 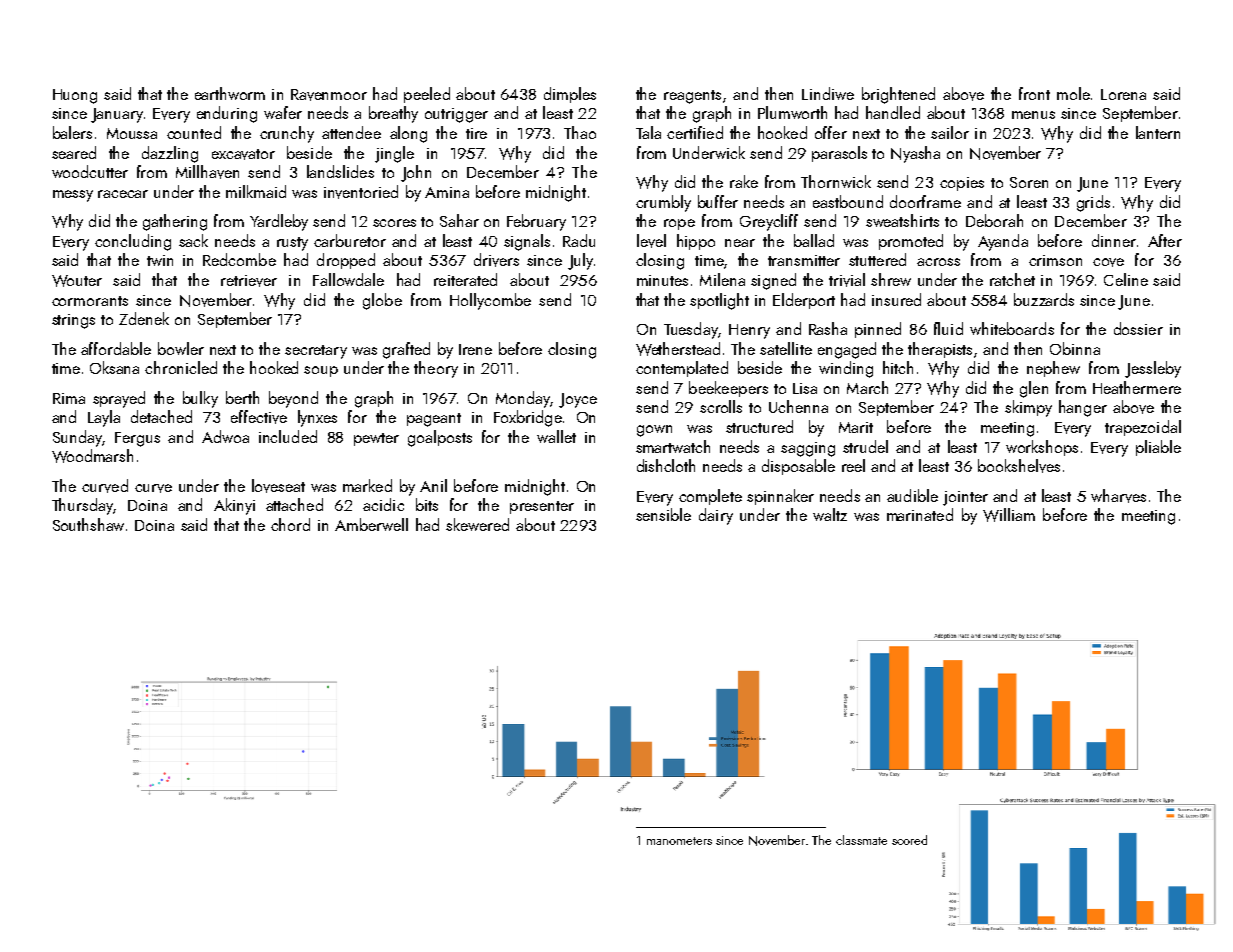 I want to click on manometers, so click(x=679, y=841).
